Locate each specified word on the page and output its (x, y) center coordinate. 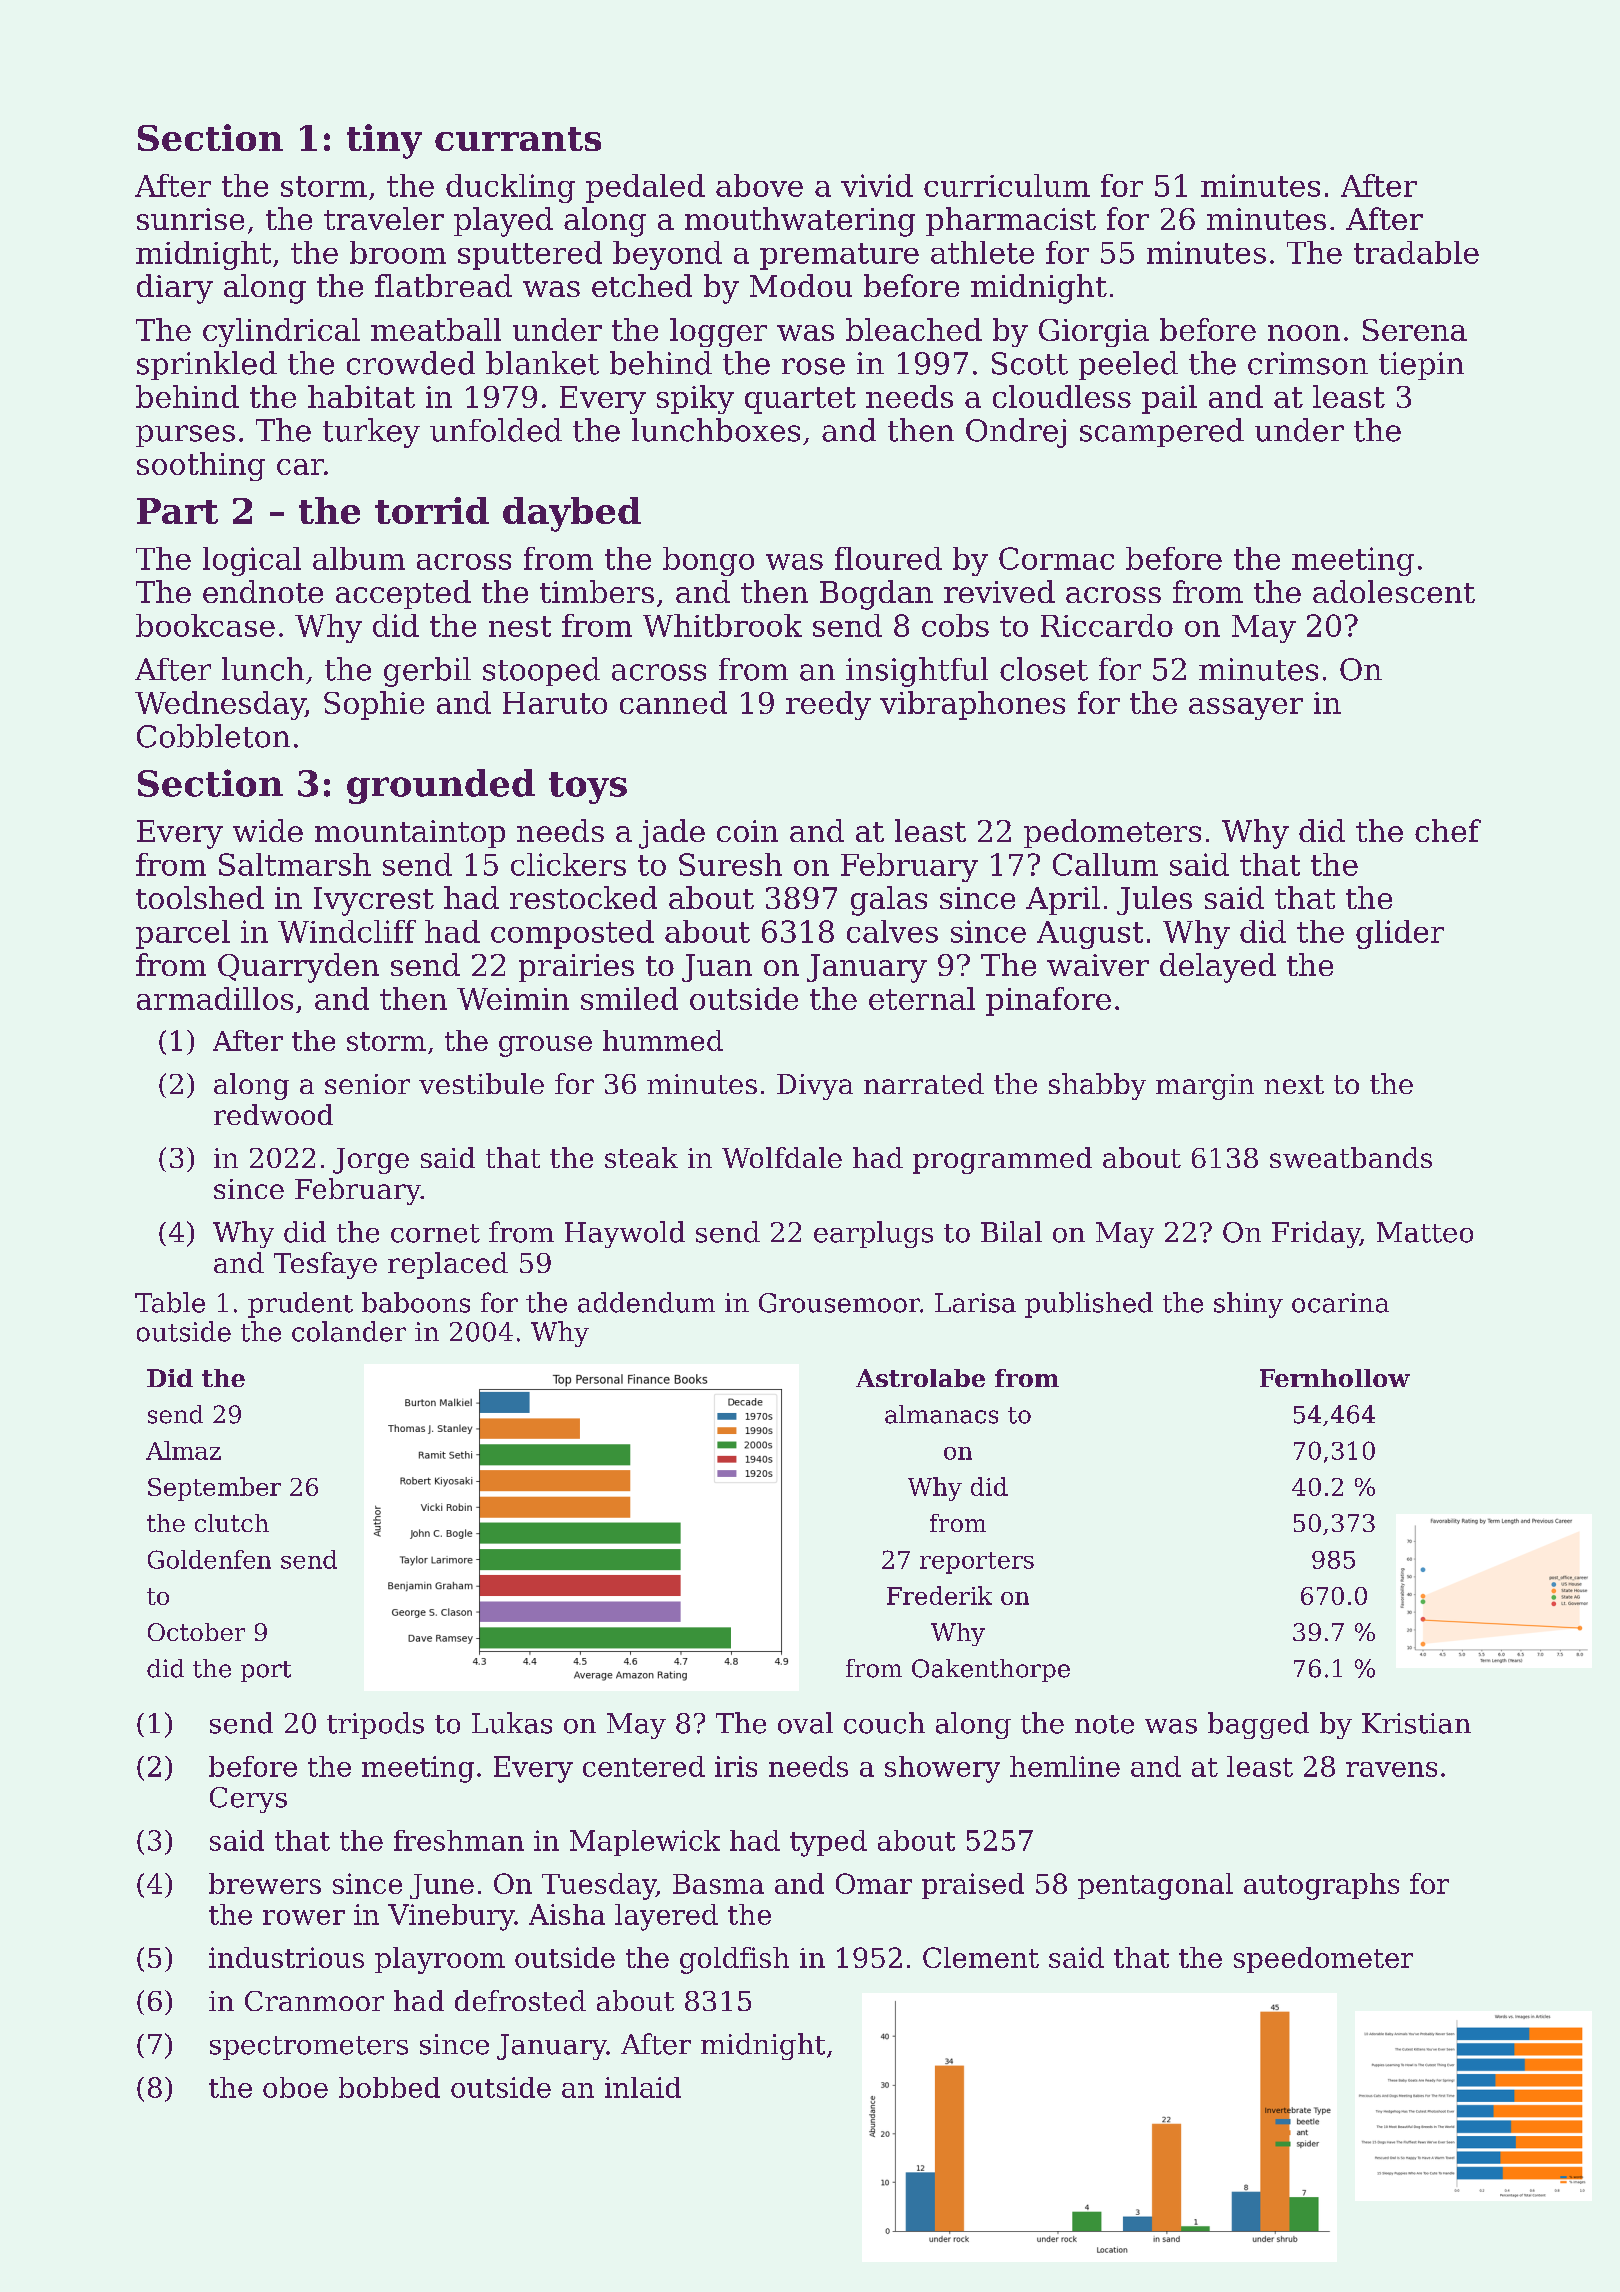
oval (805, 1723)
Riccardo (1107, 625)
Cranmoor (314, 2001)
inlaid (643, 2087)
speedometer (1323, 1960)
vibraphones (972, 705)
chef (1448, 830)
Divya (815, 1087)
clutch (232, 1523)
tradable (1416, 252)
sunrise (190, 219)
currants (518, 139)
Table (170, 1302)
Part (177, 511)
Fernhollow (1335, 1378)
